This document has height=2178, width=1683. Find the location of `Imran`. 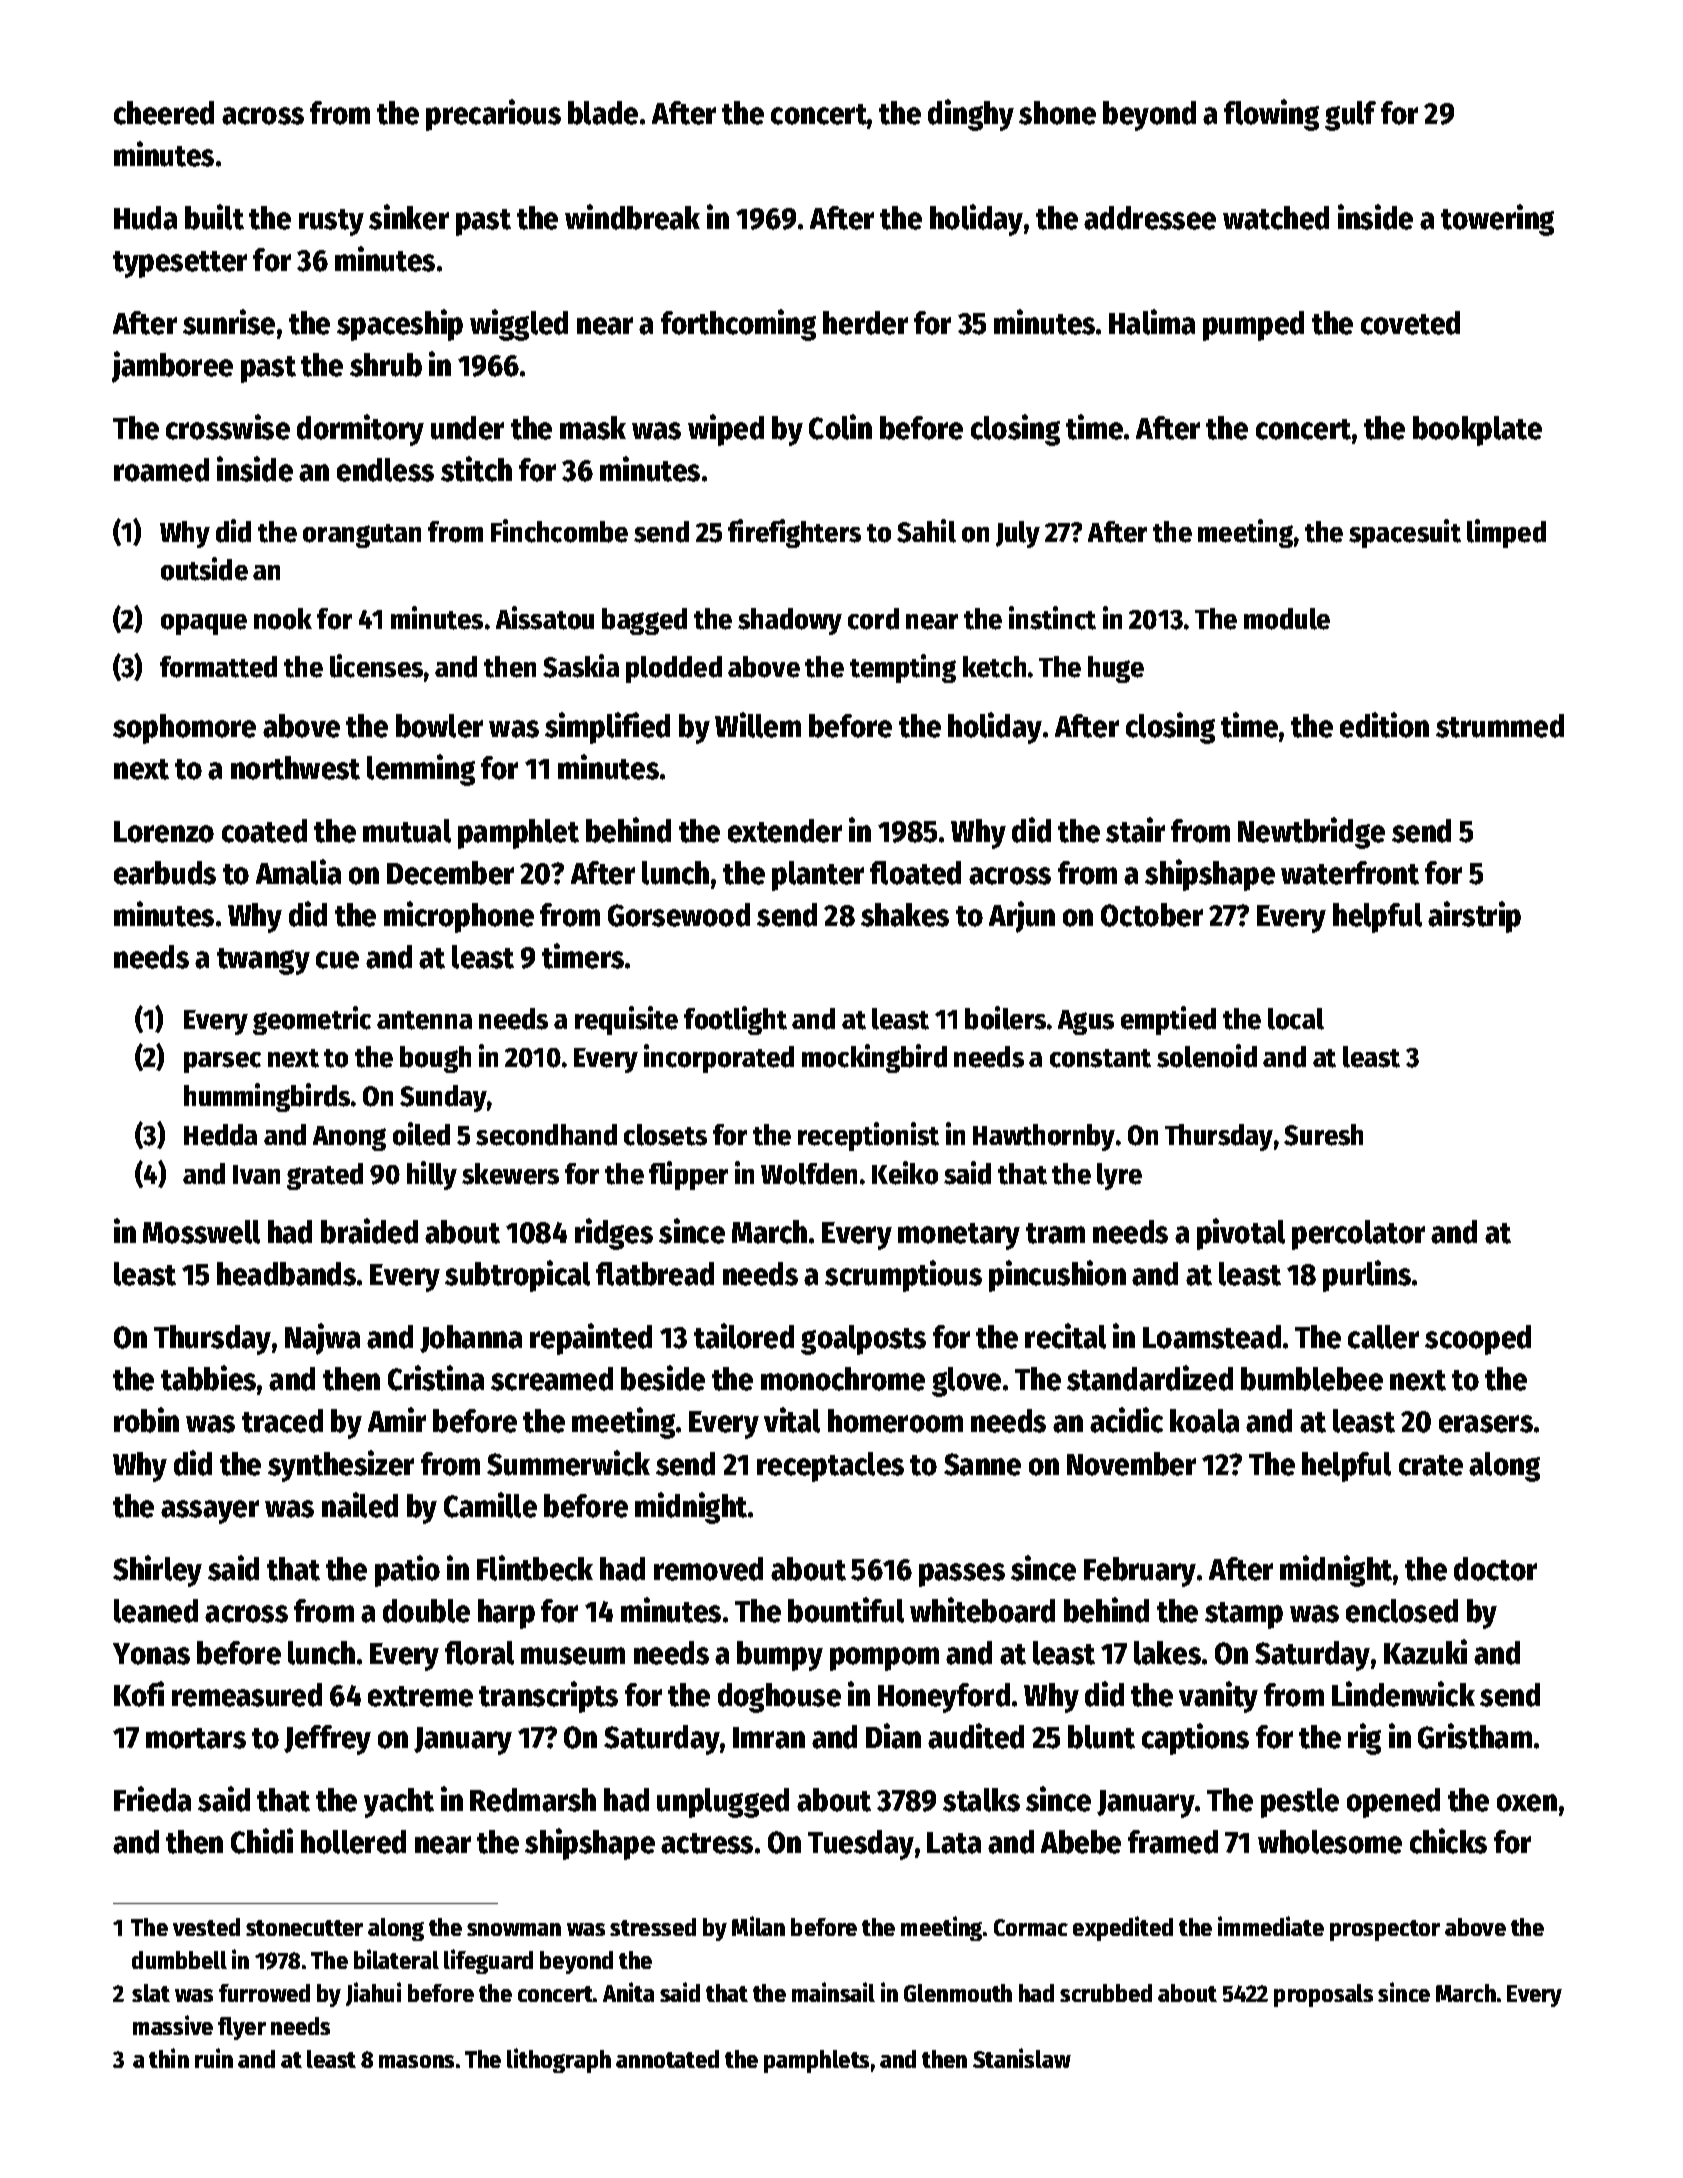

Imran is located at coordinates (769, 1738).
